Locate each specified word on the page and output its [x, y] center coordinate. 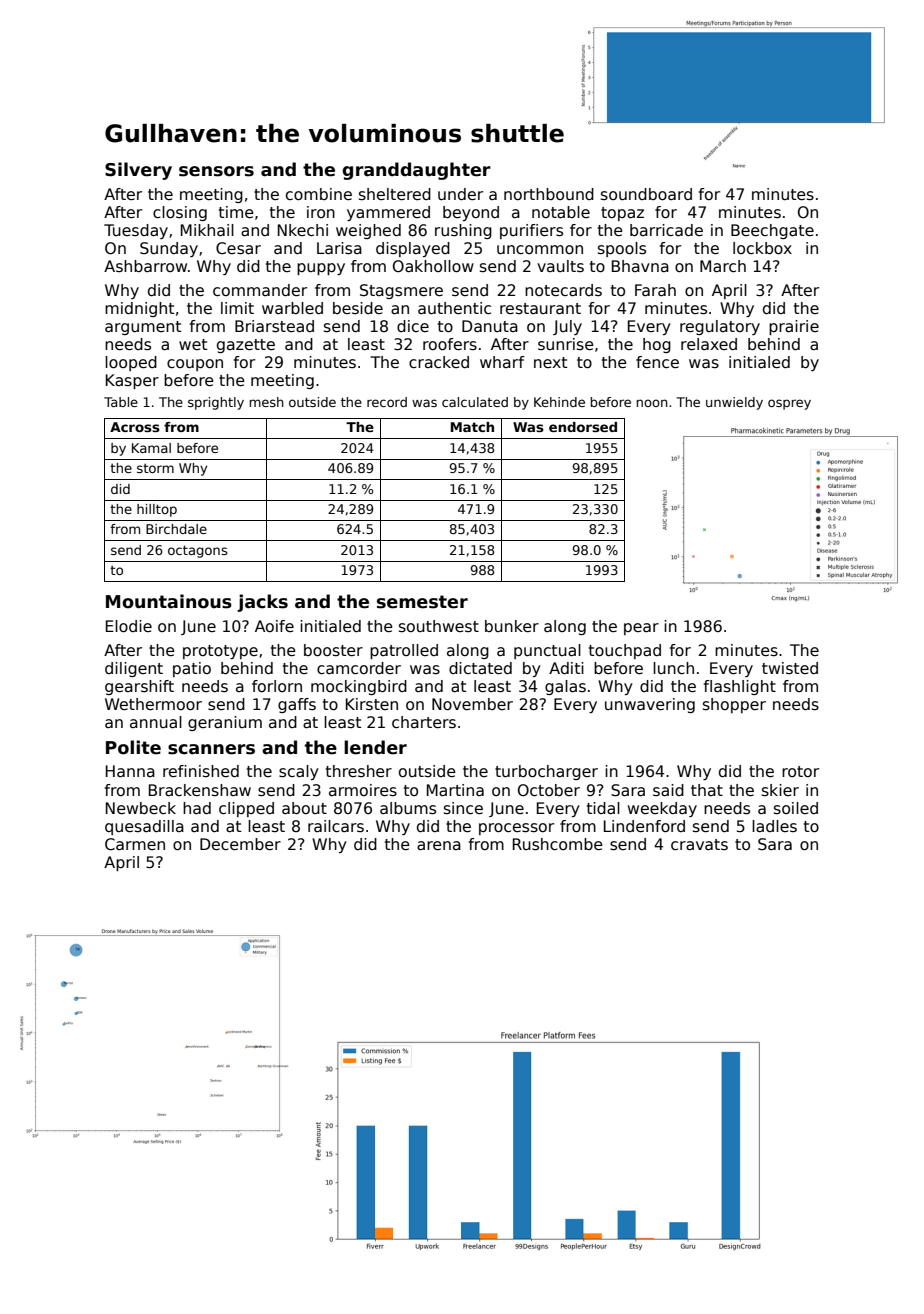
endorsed [583, 427]
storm [155, 468]
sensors [216, 171]
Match [472, 427]
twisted [790, 668]
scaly [299, 772]
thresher [359, 771]
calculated [475, 402]
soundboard [646, 194]
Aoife [274, 626]
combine [319, 194]
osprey [789, 404]
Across [135, 427]
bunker [512, 626]
